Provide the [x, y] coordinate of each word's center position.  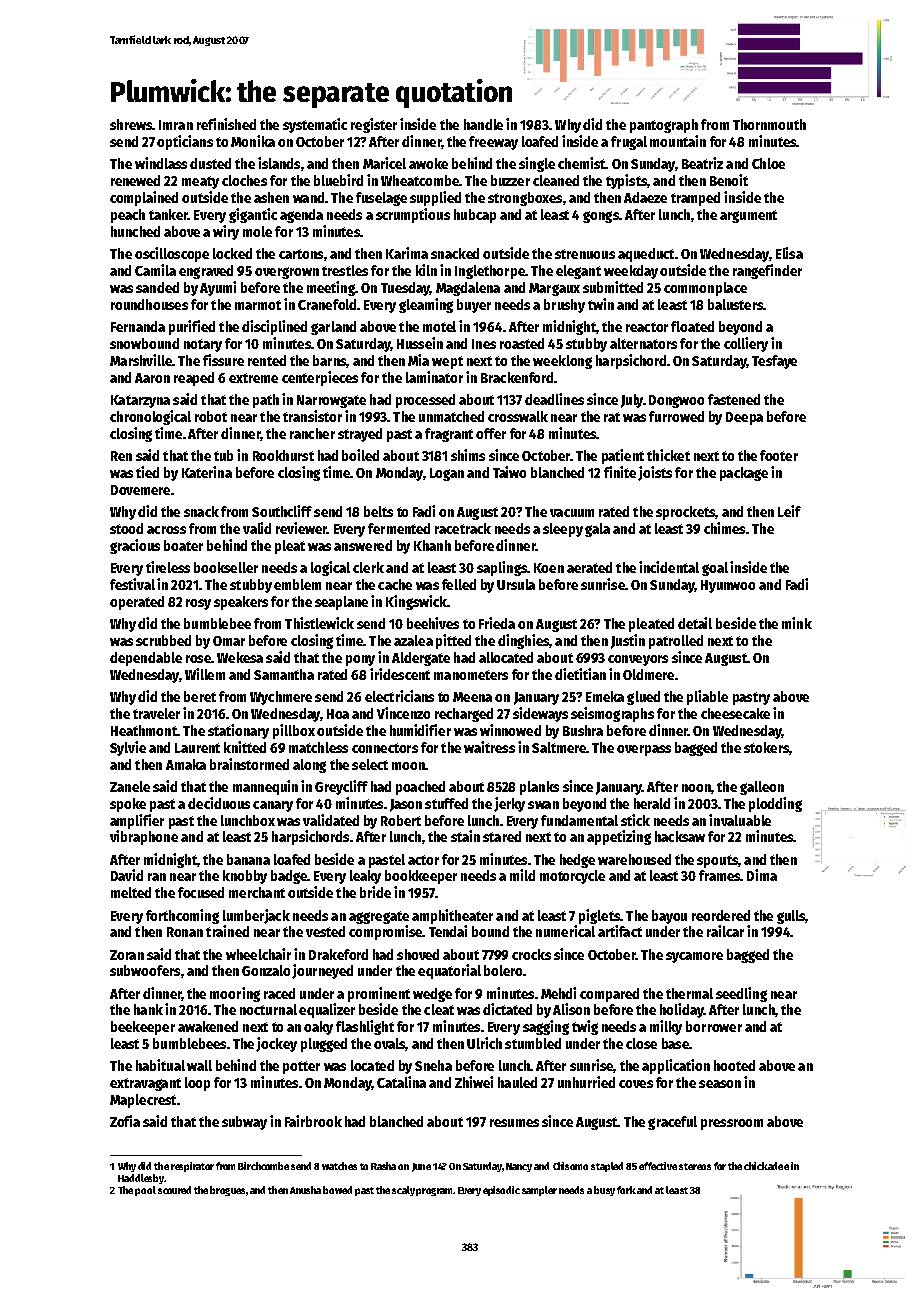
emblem [297, 584]
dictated [507, 1009]
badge [289, 877]
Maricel [384, 163]
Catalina [401, 1082]
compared [609, 995]
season [720, 1084]
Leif [789, 511]
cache [395, 584]
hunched [135, 231]
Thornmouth [769, 124]
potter [301, 1067]
